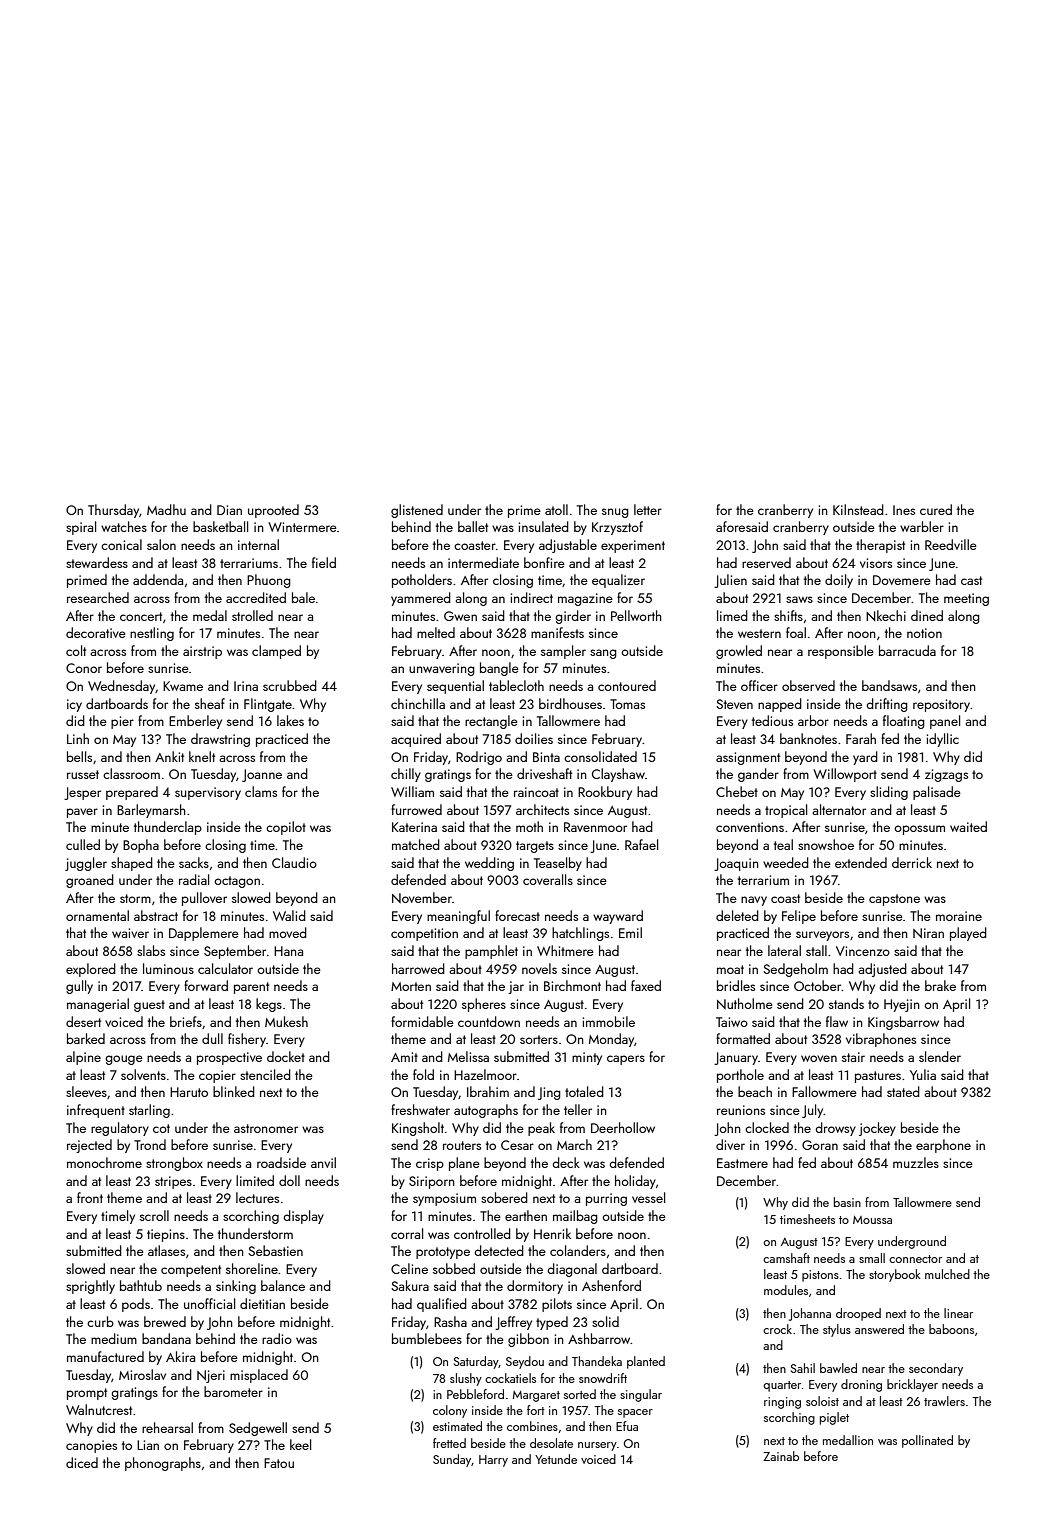  Describe the element at coordinates (968, 934) in the document. I see `played` at that location.
